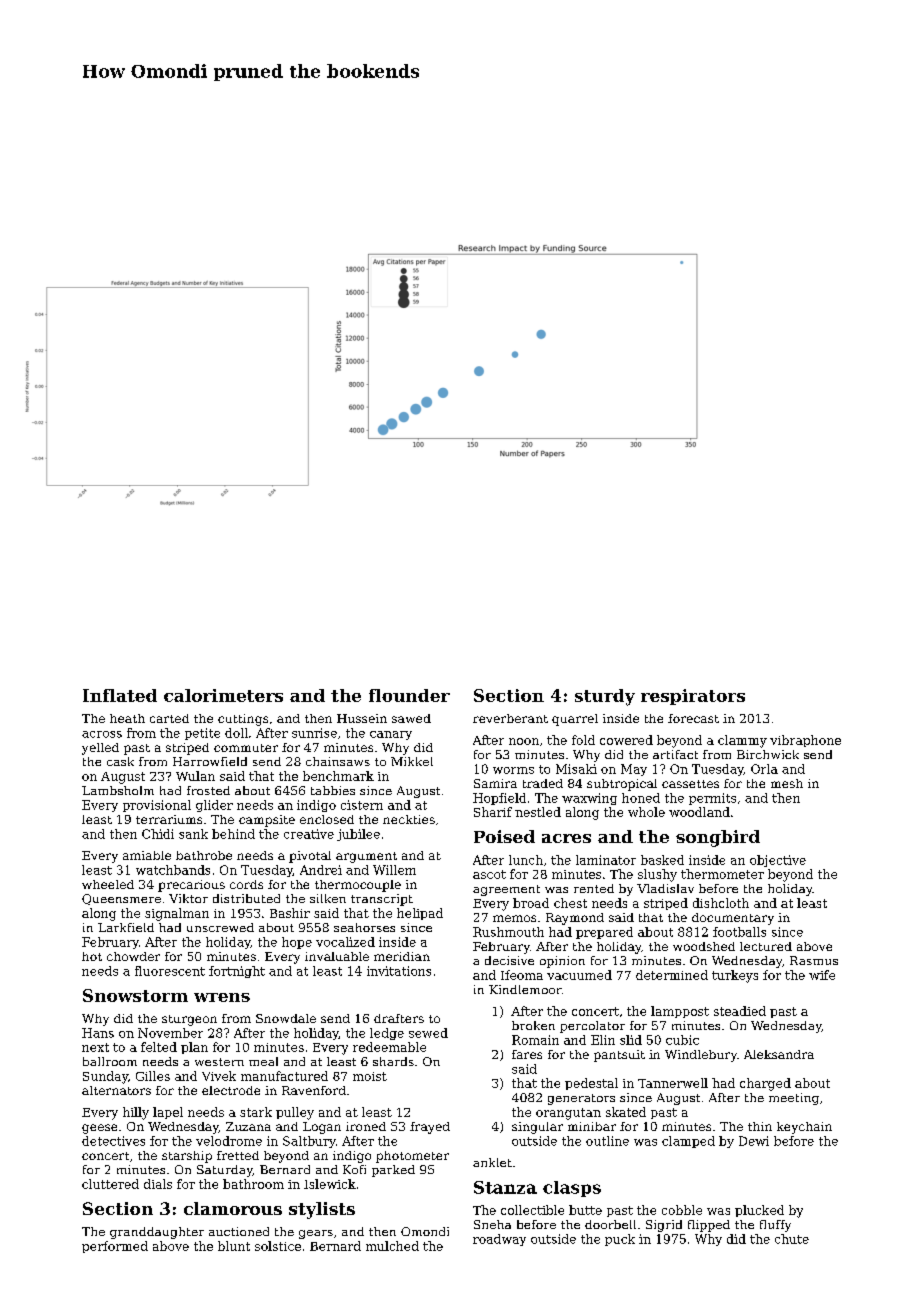 The image size is (924, 1308). What do you see at coordinates (214, 806) in the page?
I see `glider` at bounding box center [214, 806].
